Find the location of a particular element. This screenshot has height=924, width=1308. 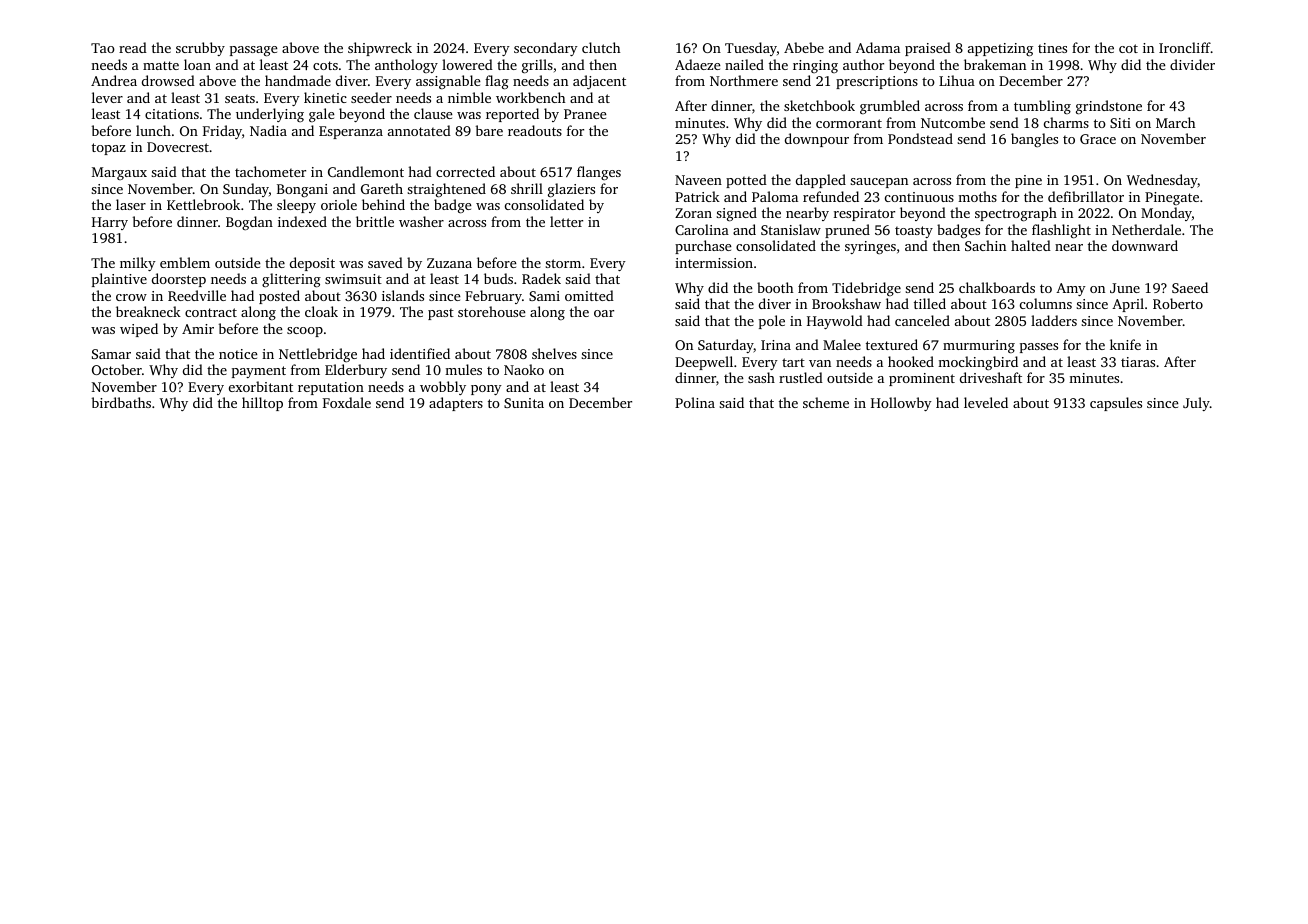

pony is located at coordinates (486, 390).
